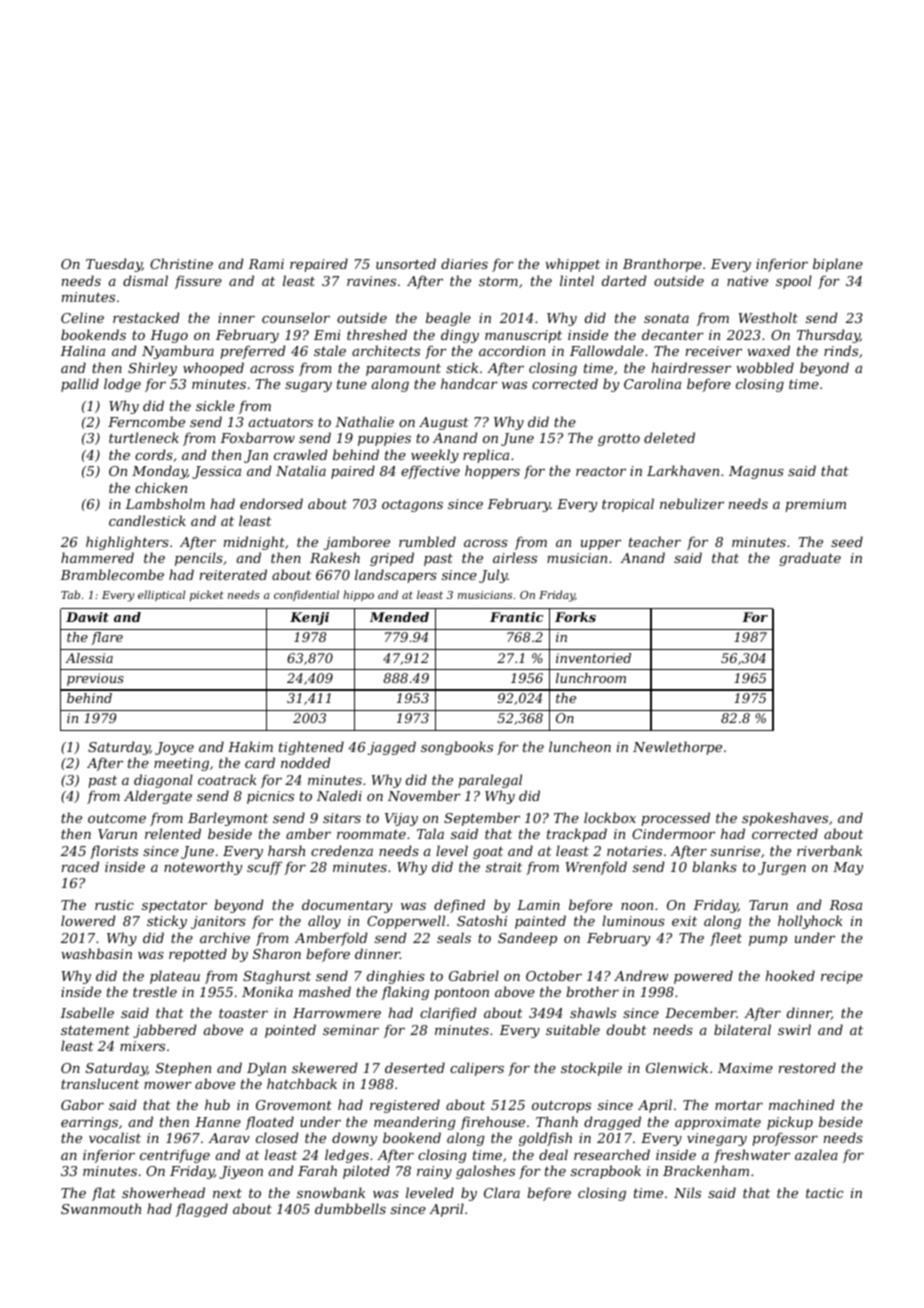 This page has height=1308, width=924. I want to click on unsorted, so click(406, 263).
